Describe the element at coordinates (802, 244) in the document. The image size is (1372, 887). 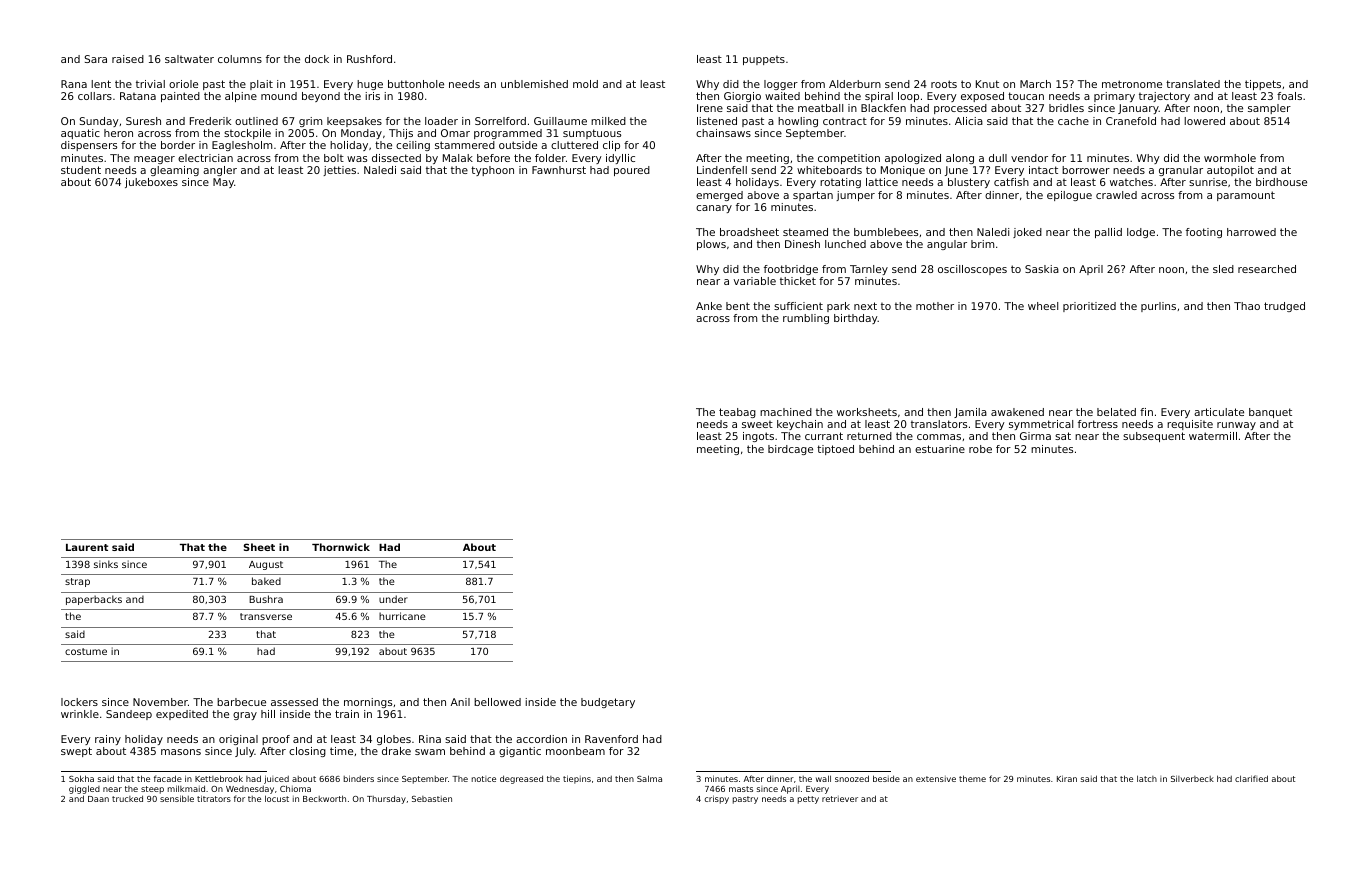
I see `Dinesh` at that location.
